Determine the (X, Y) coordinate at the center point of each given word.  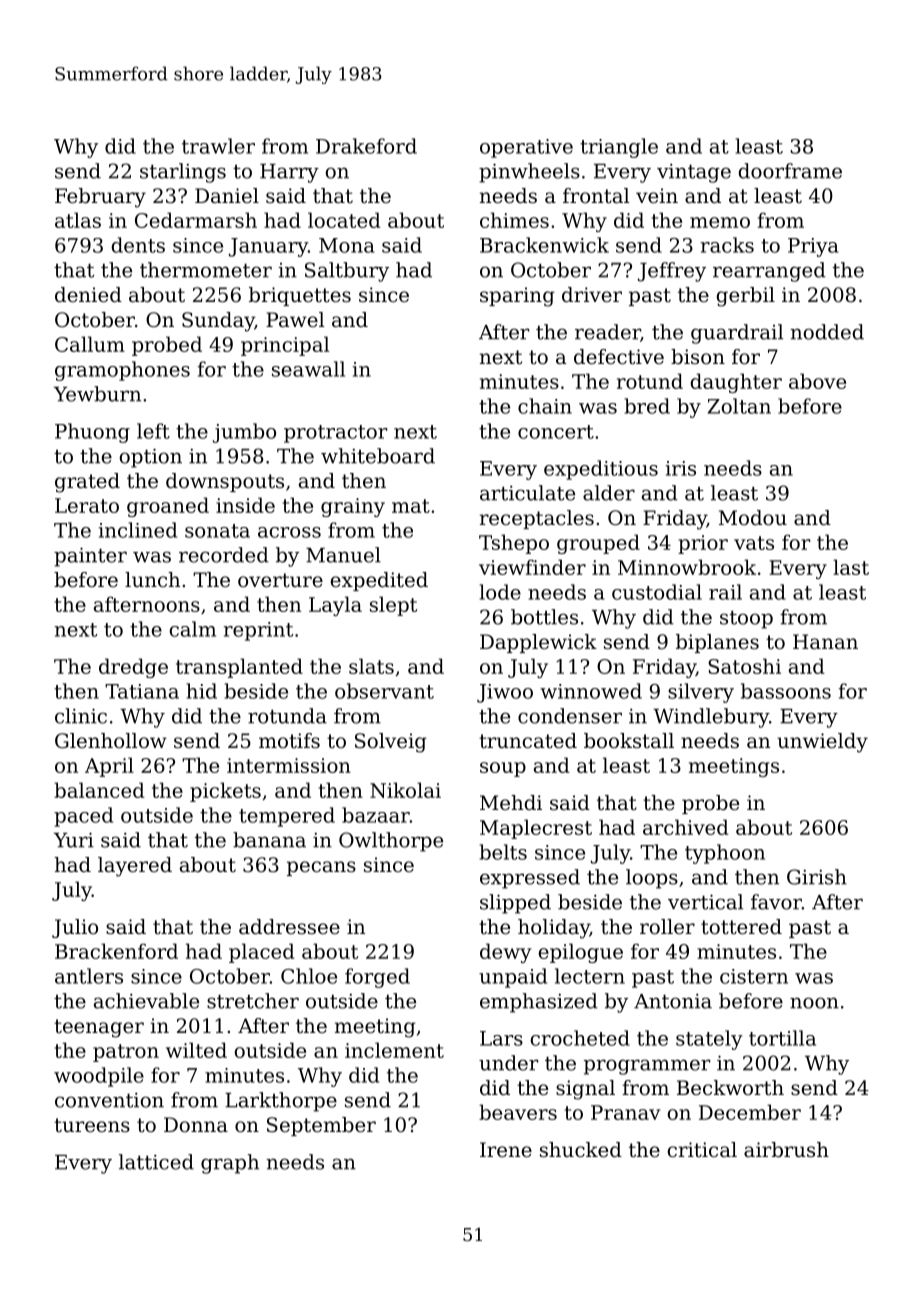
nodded (827, 332)
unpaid (513, 978)
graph (230, 1164)
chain (545, 406)
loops (652, 879)
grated (87, 483)
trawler (218, 146)
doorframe (790, 171)
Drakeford (366, 146)
